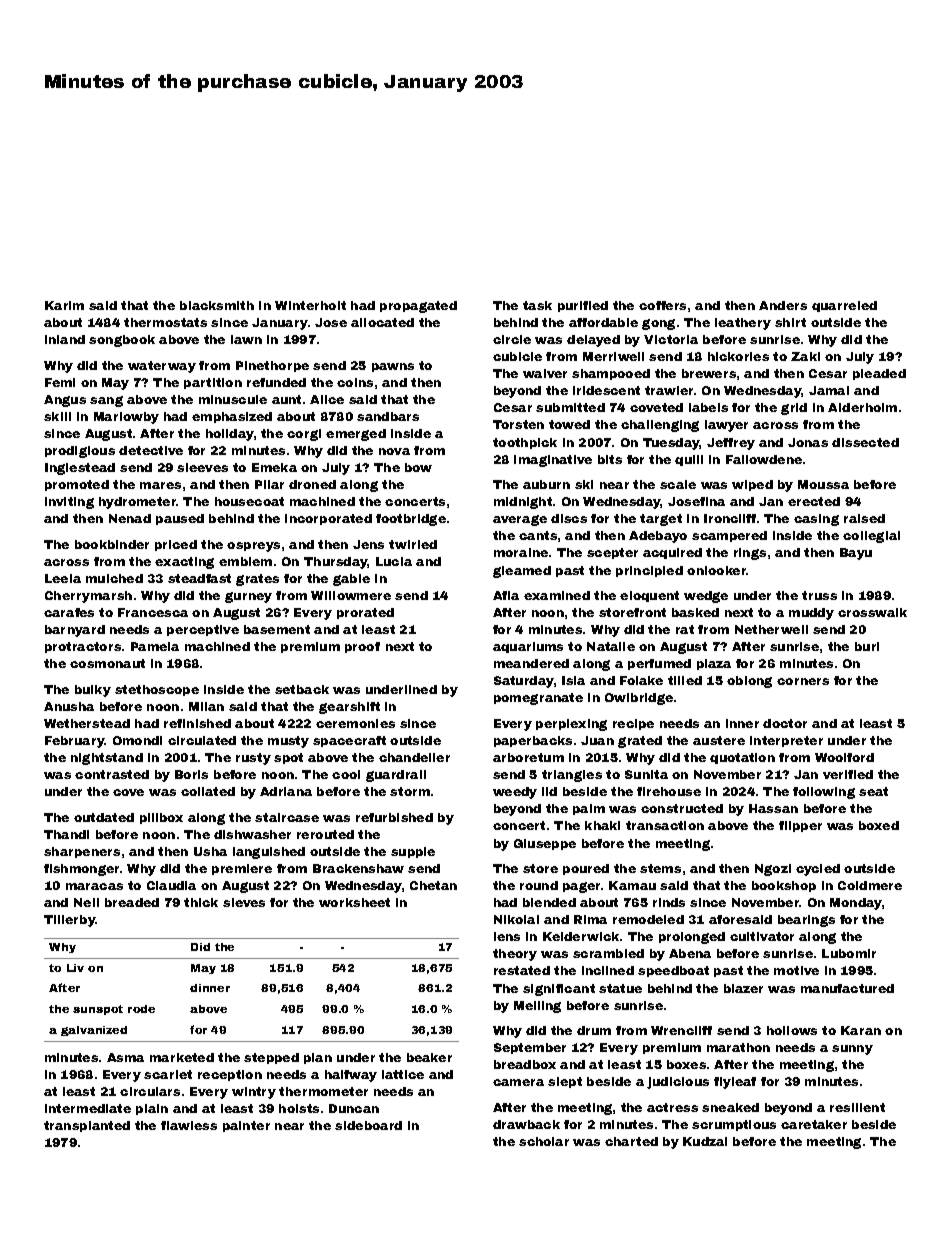  Describe the element at coordinates (749, 682) in the document. I see `oblong` at that location.
